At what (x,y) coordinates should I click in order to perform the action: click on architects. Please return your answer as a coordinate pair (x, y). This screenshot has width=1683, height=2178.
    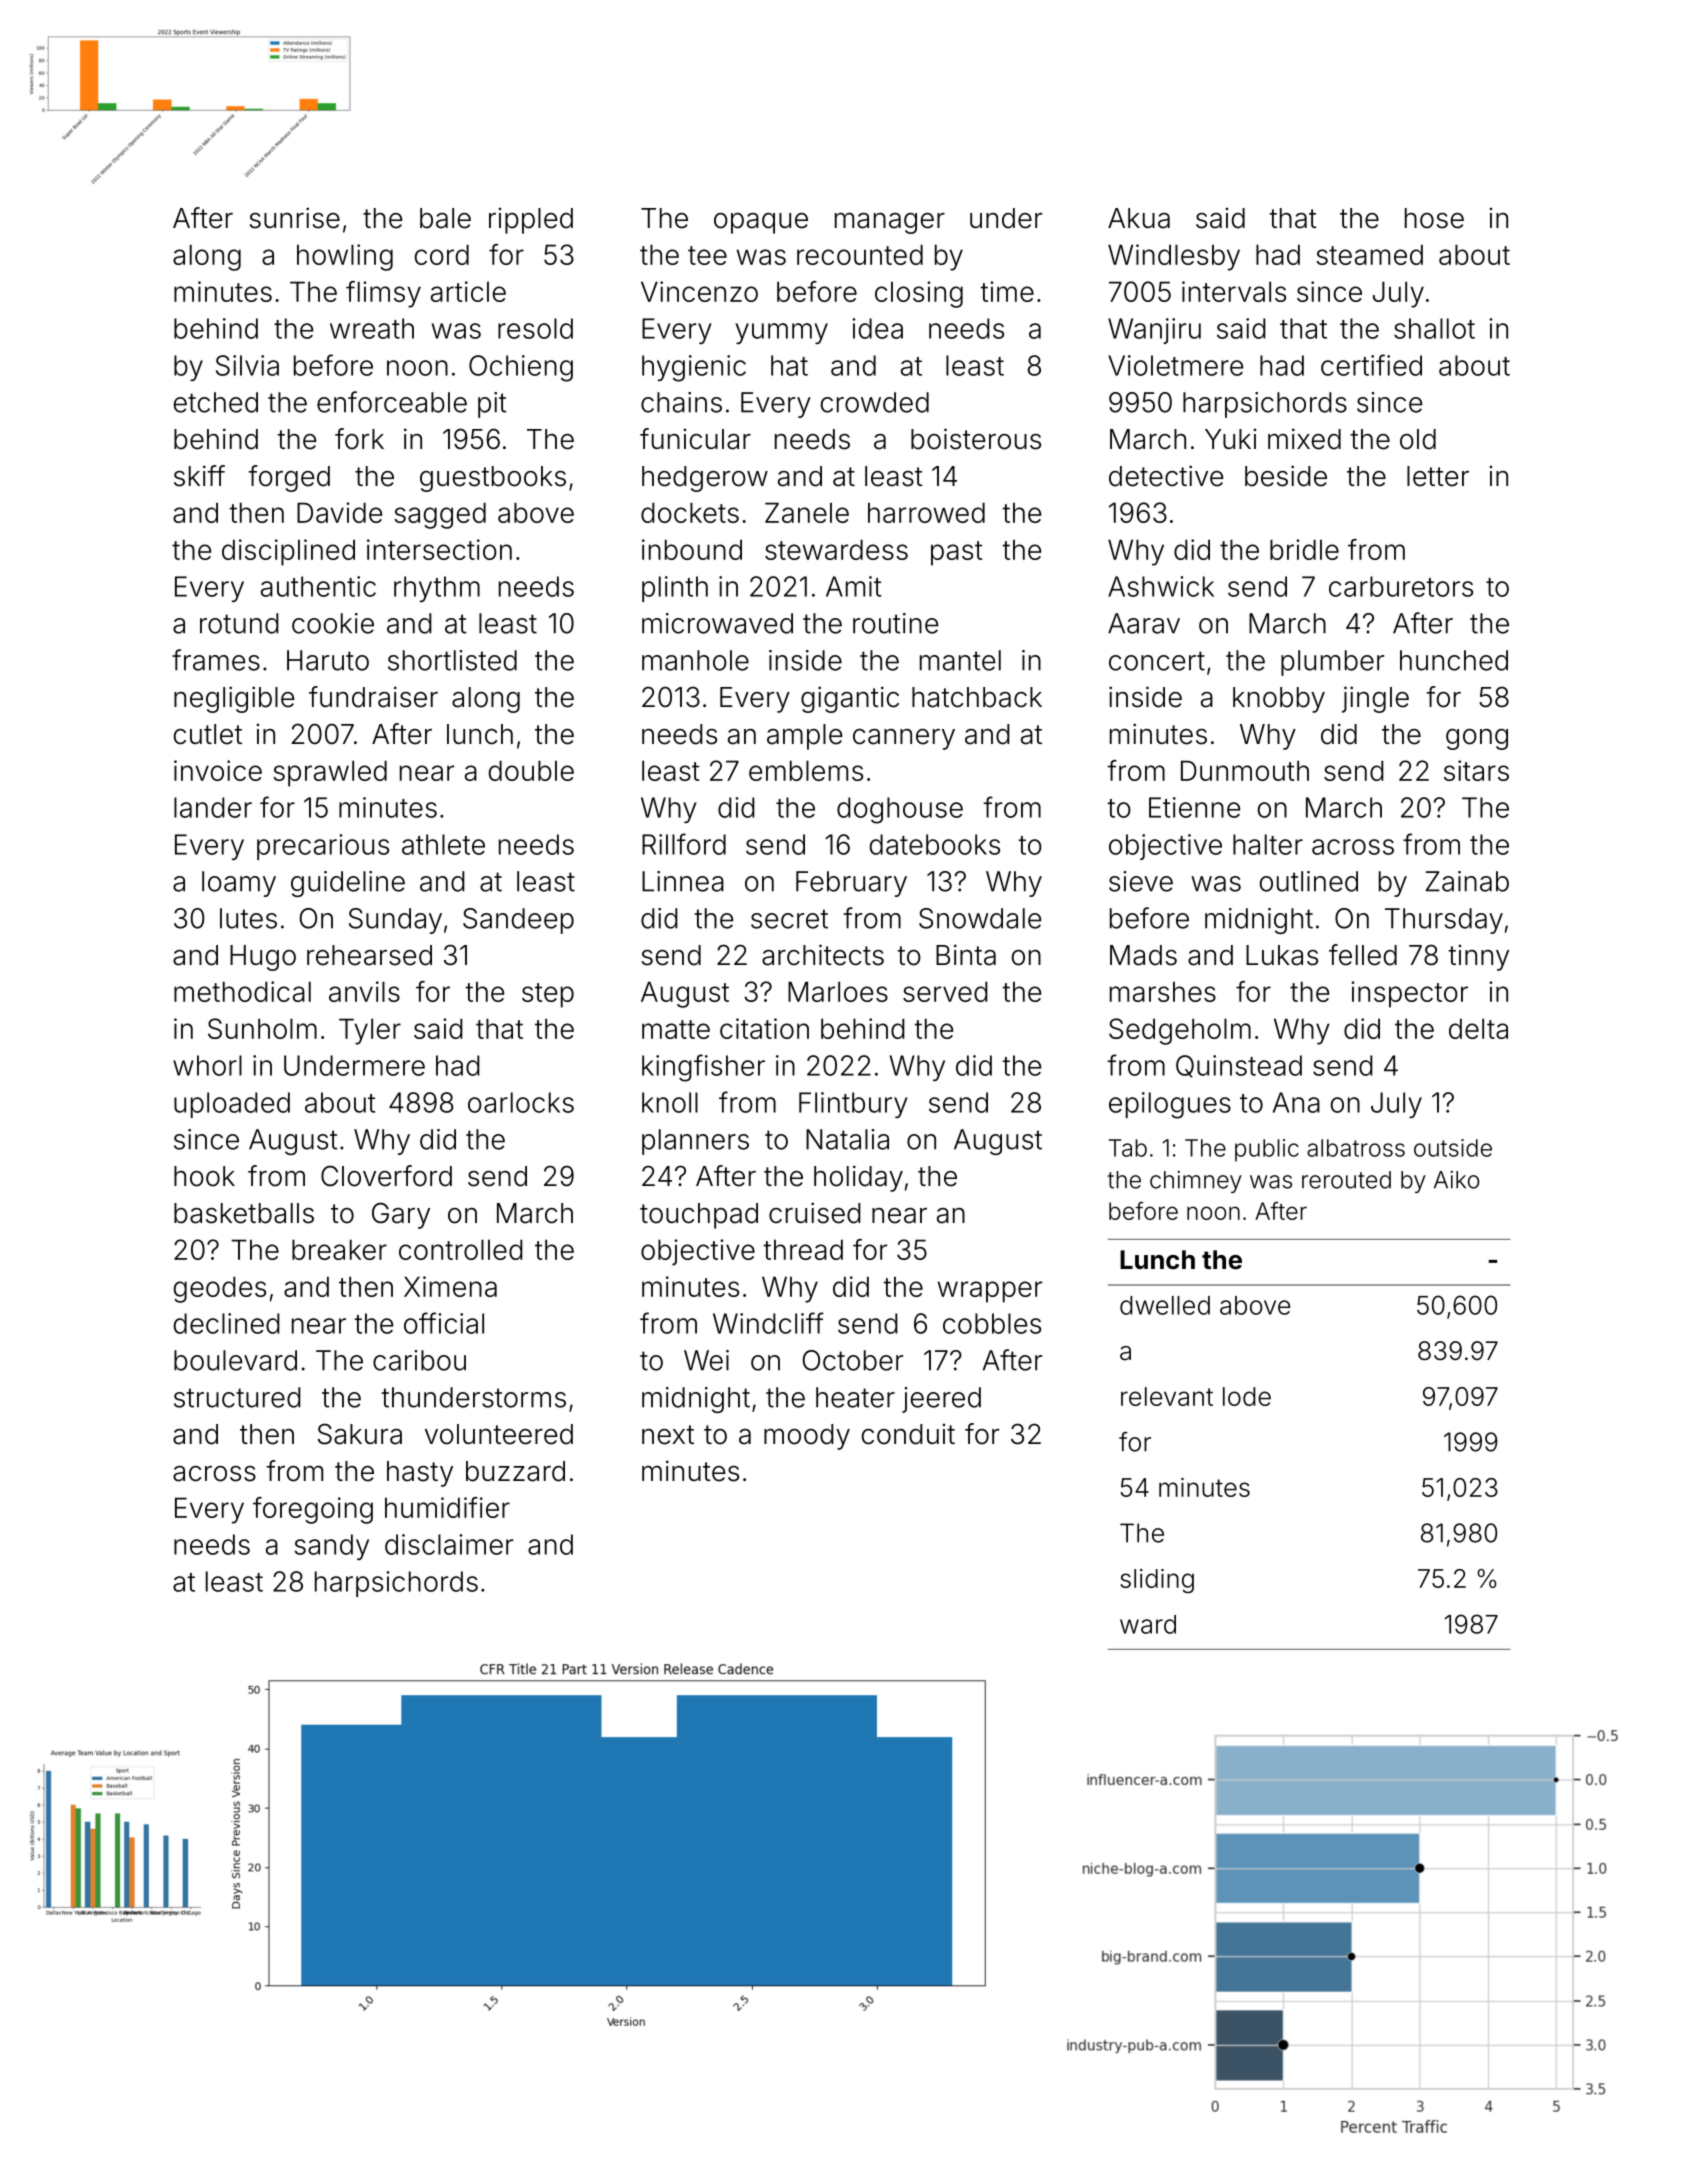
    Looking at the image, I should click on (823, 955).
